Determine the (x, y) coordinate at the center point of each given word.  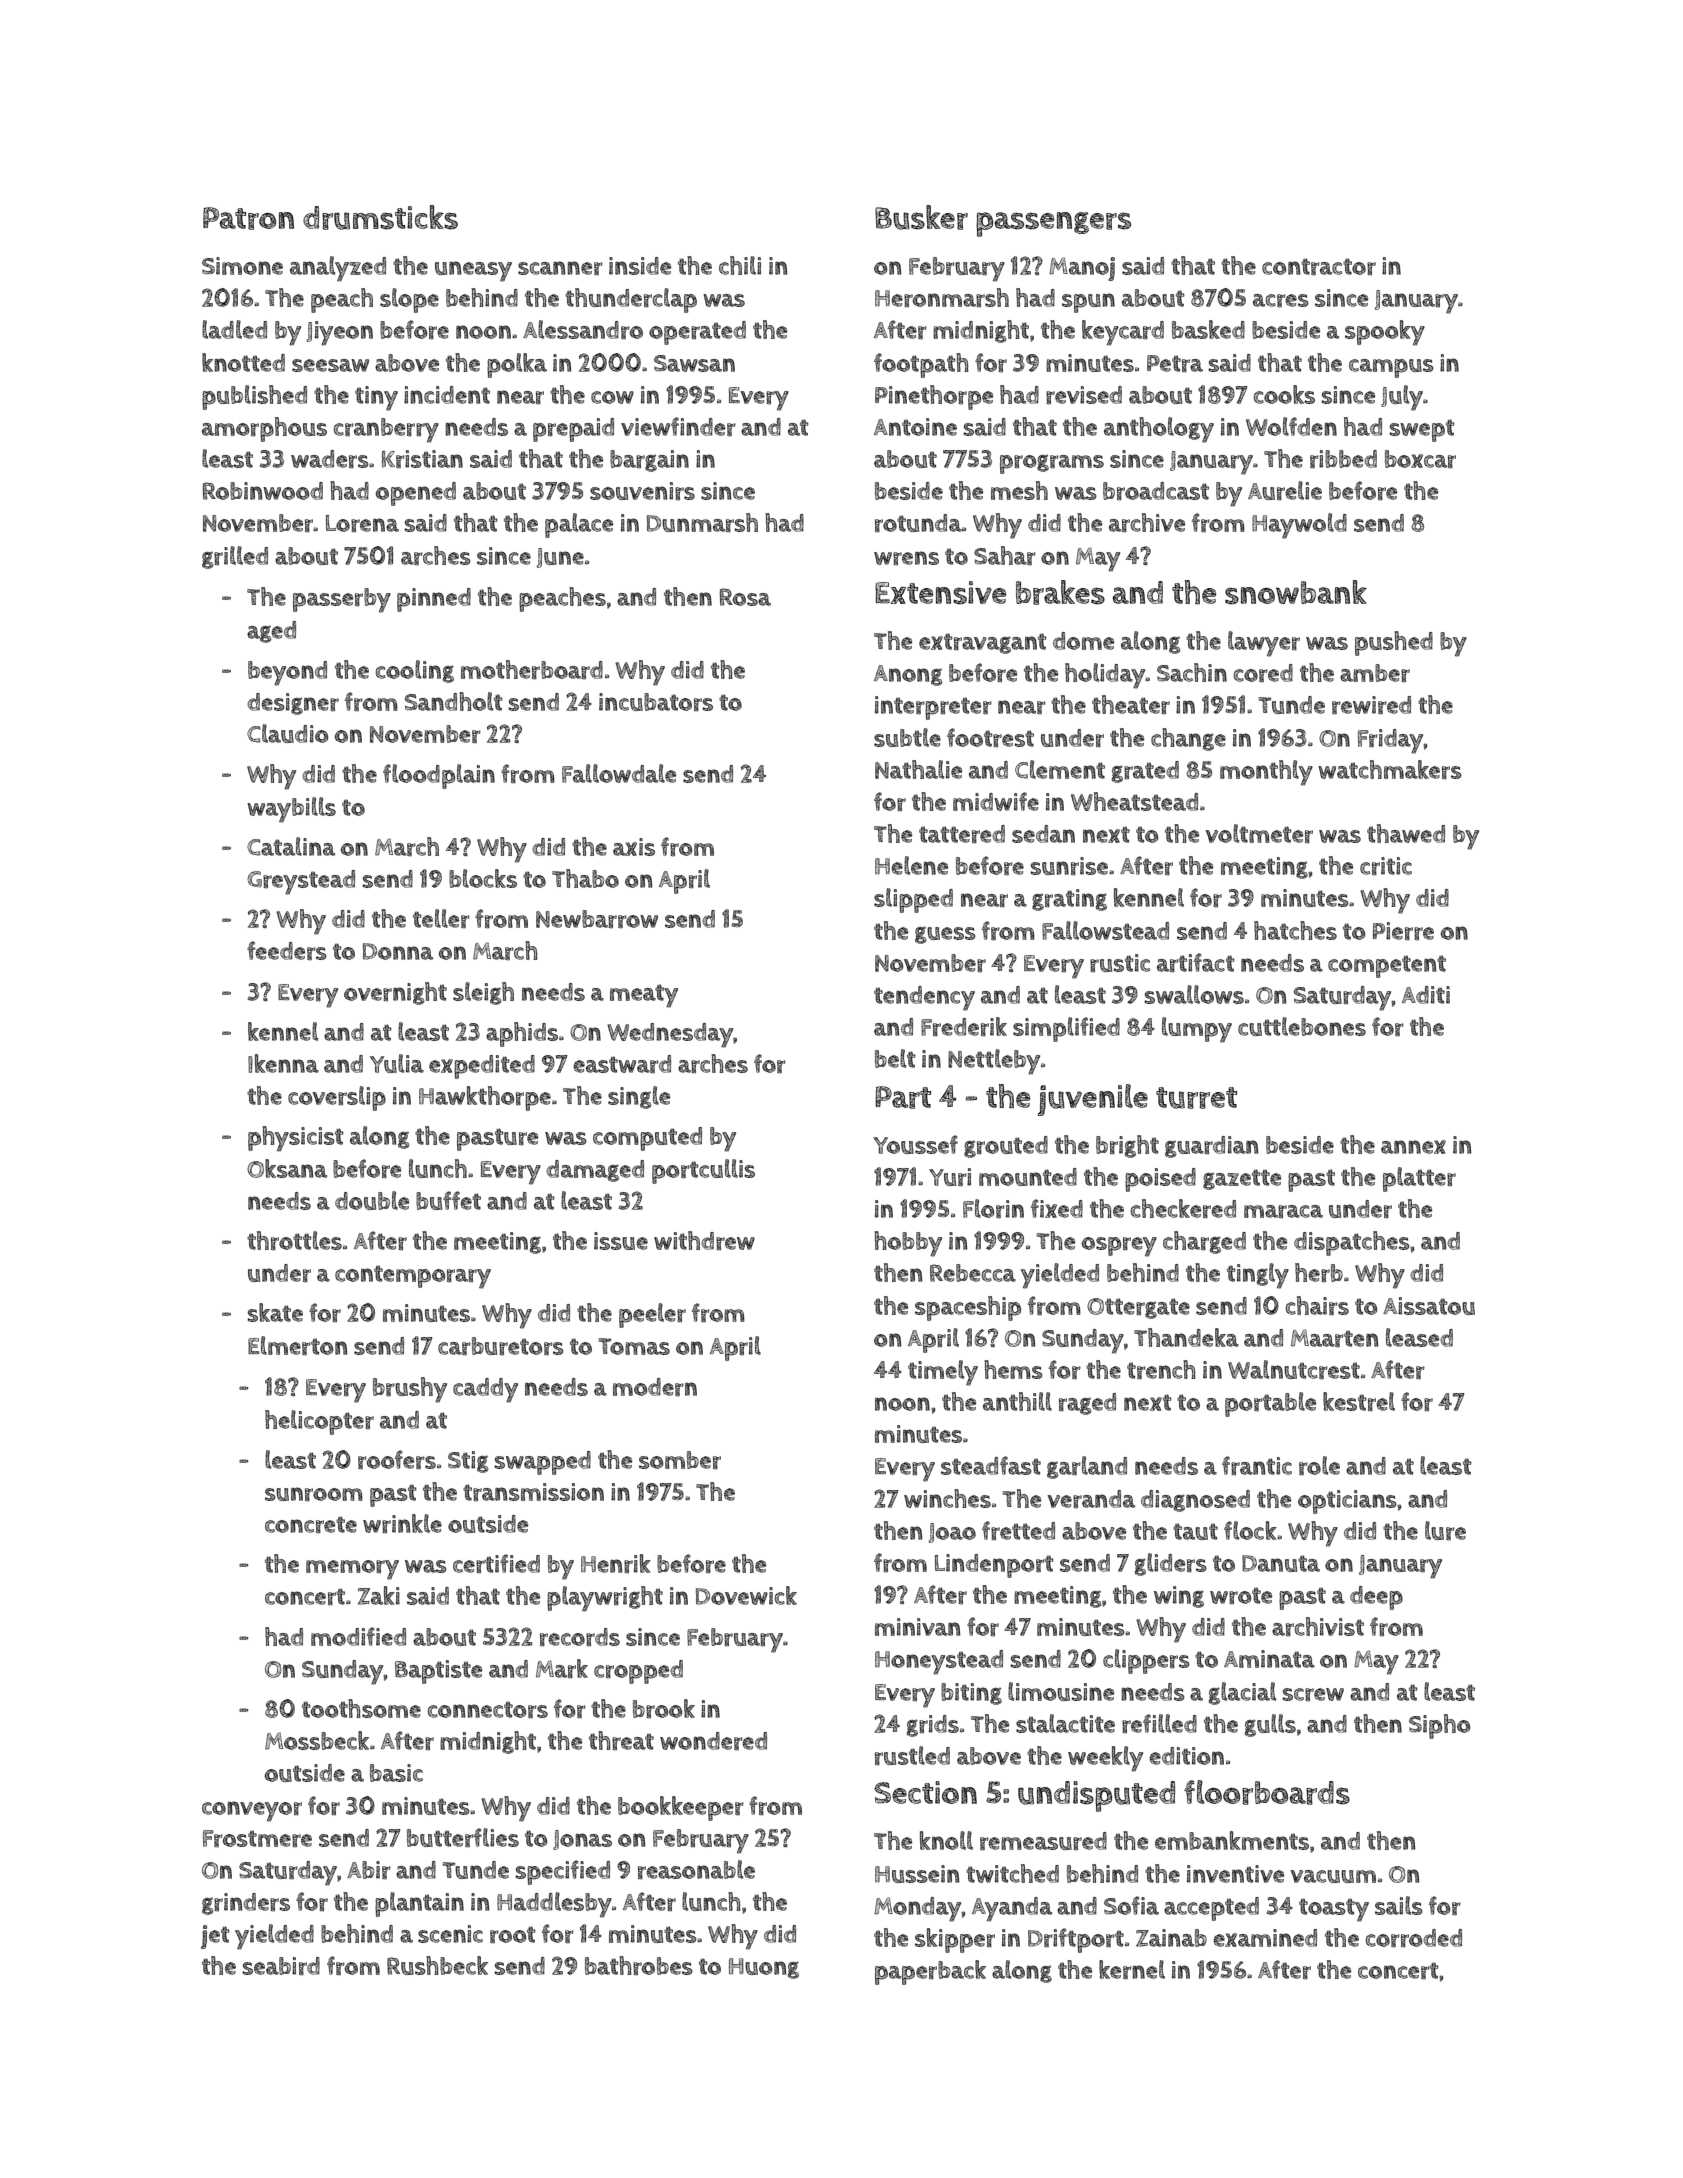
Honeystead (939, 1662)
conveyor (252, 1811)
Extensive (940, 593)
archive (1147, 522)
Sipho (1439, 1726)
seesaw (330, 365)
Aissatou (1429, 1306)
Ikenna (283, 1063)
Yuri (950, 1177)
